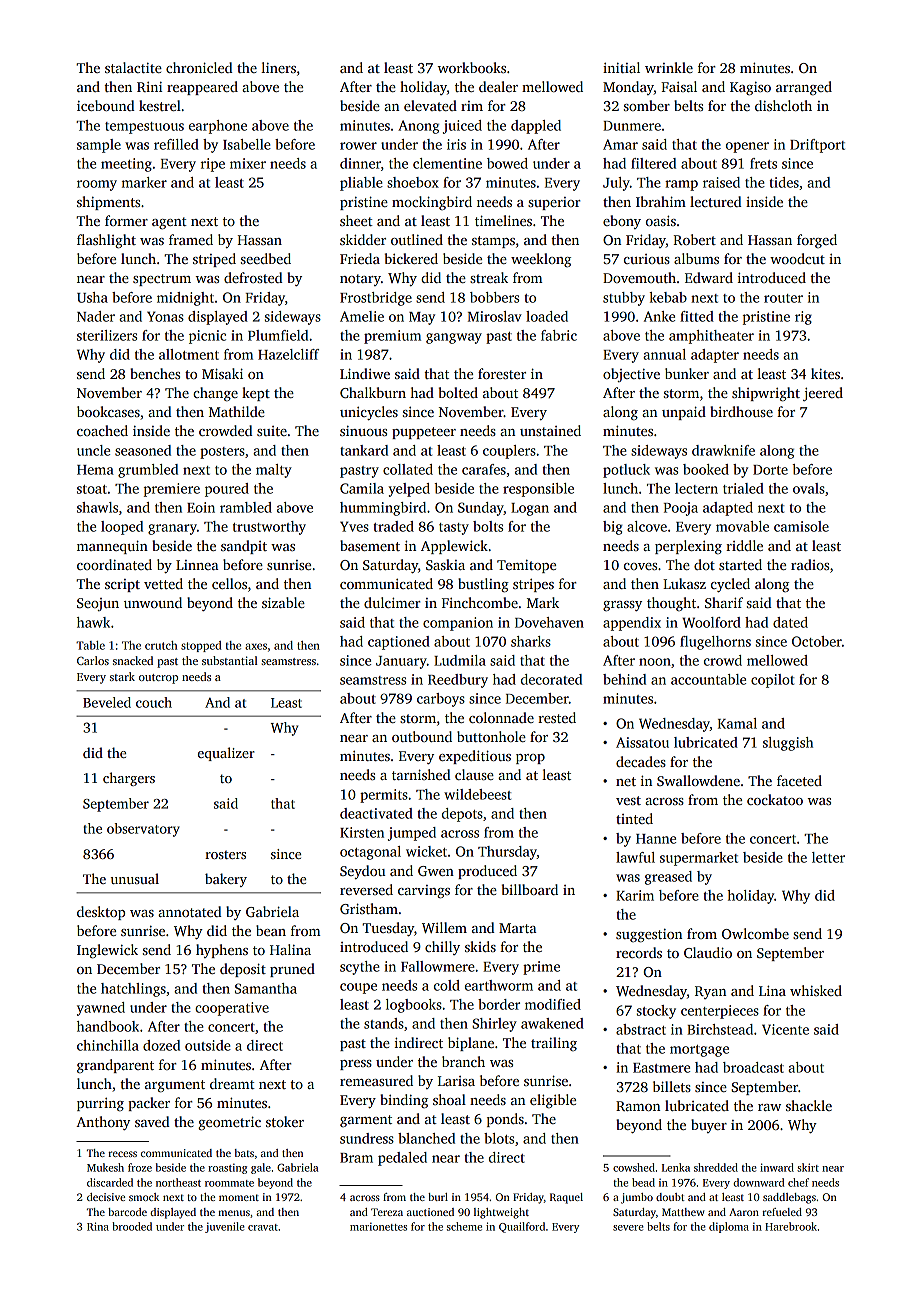 The width and height of the page is (924, 1308). I want to click on noon, so click(655, 662).
